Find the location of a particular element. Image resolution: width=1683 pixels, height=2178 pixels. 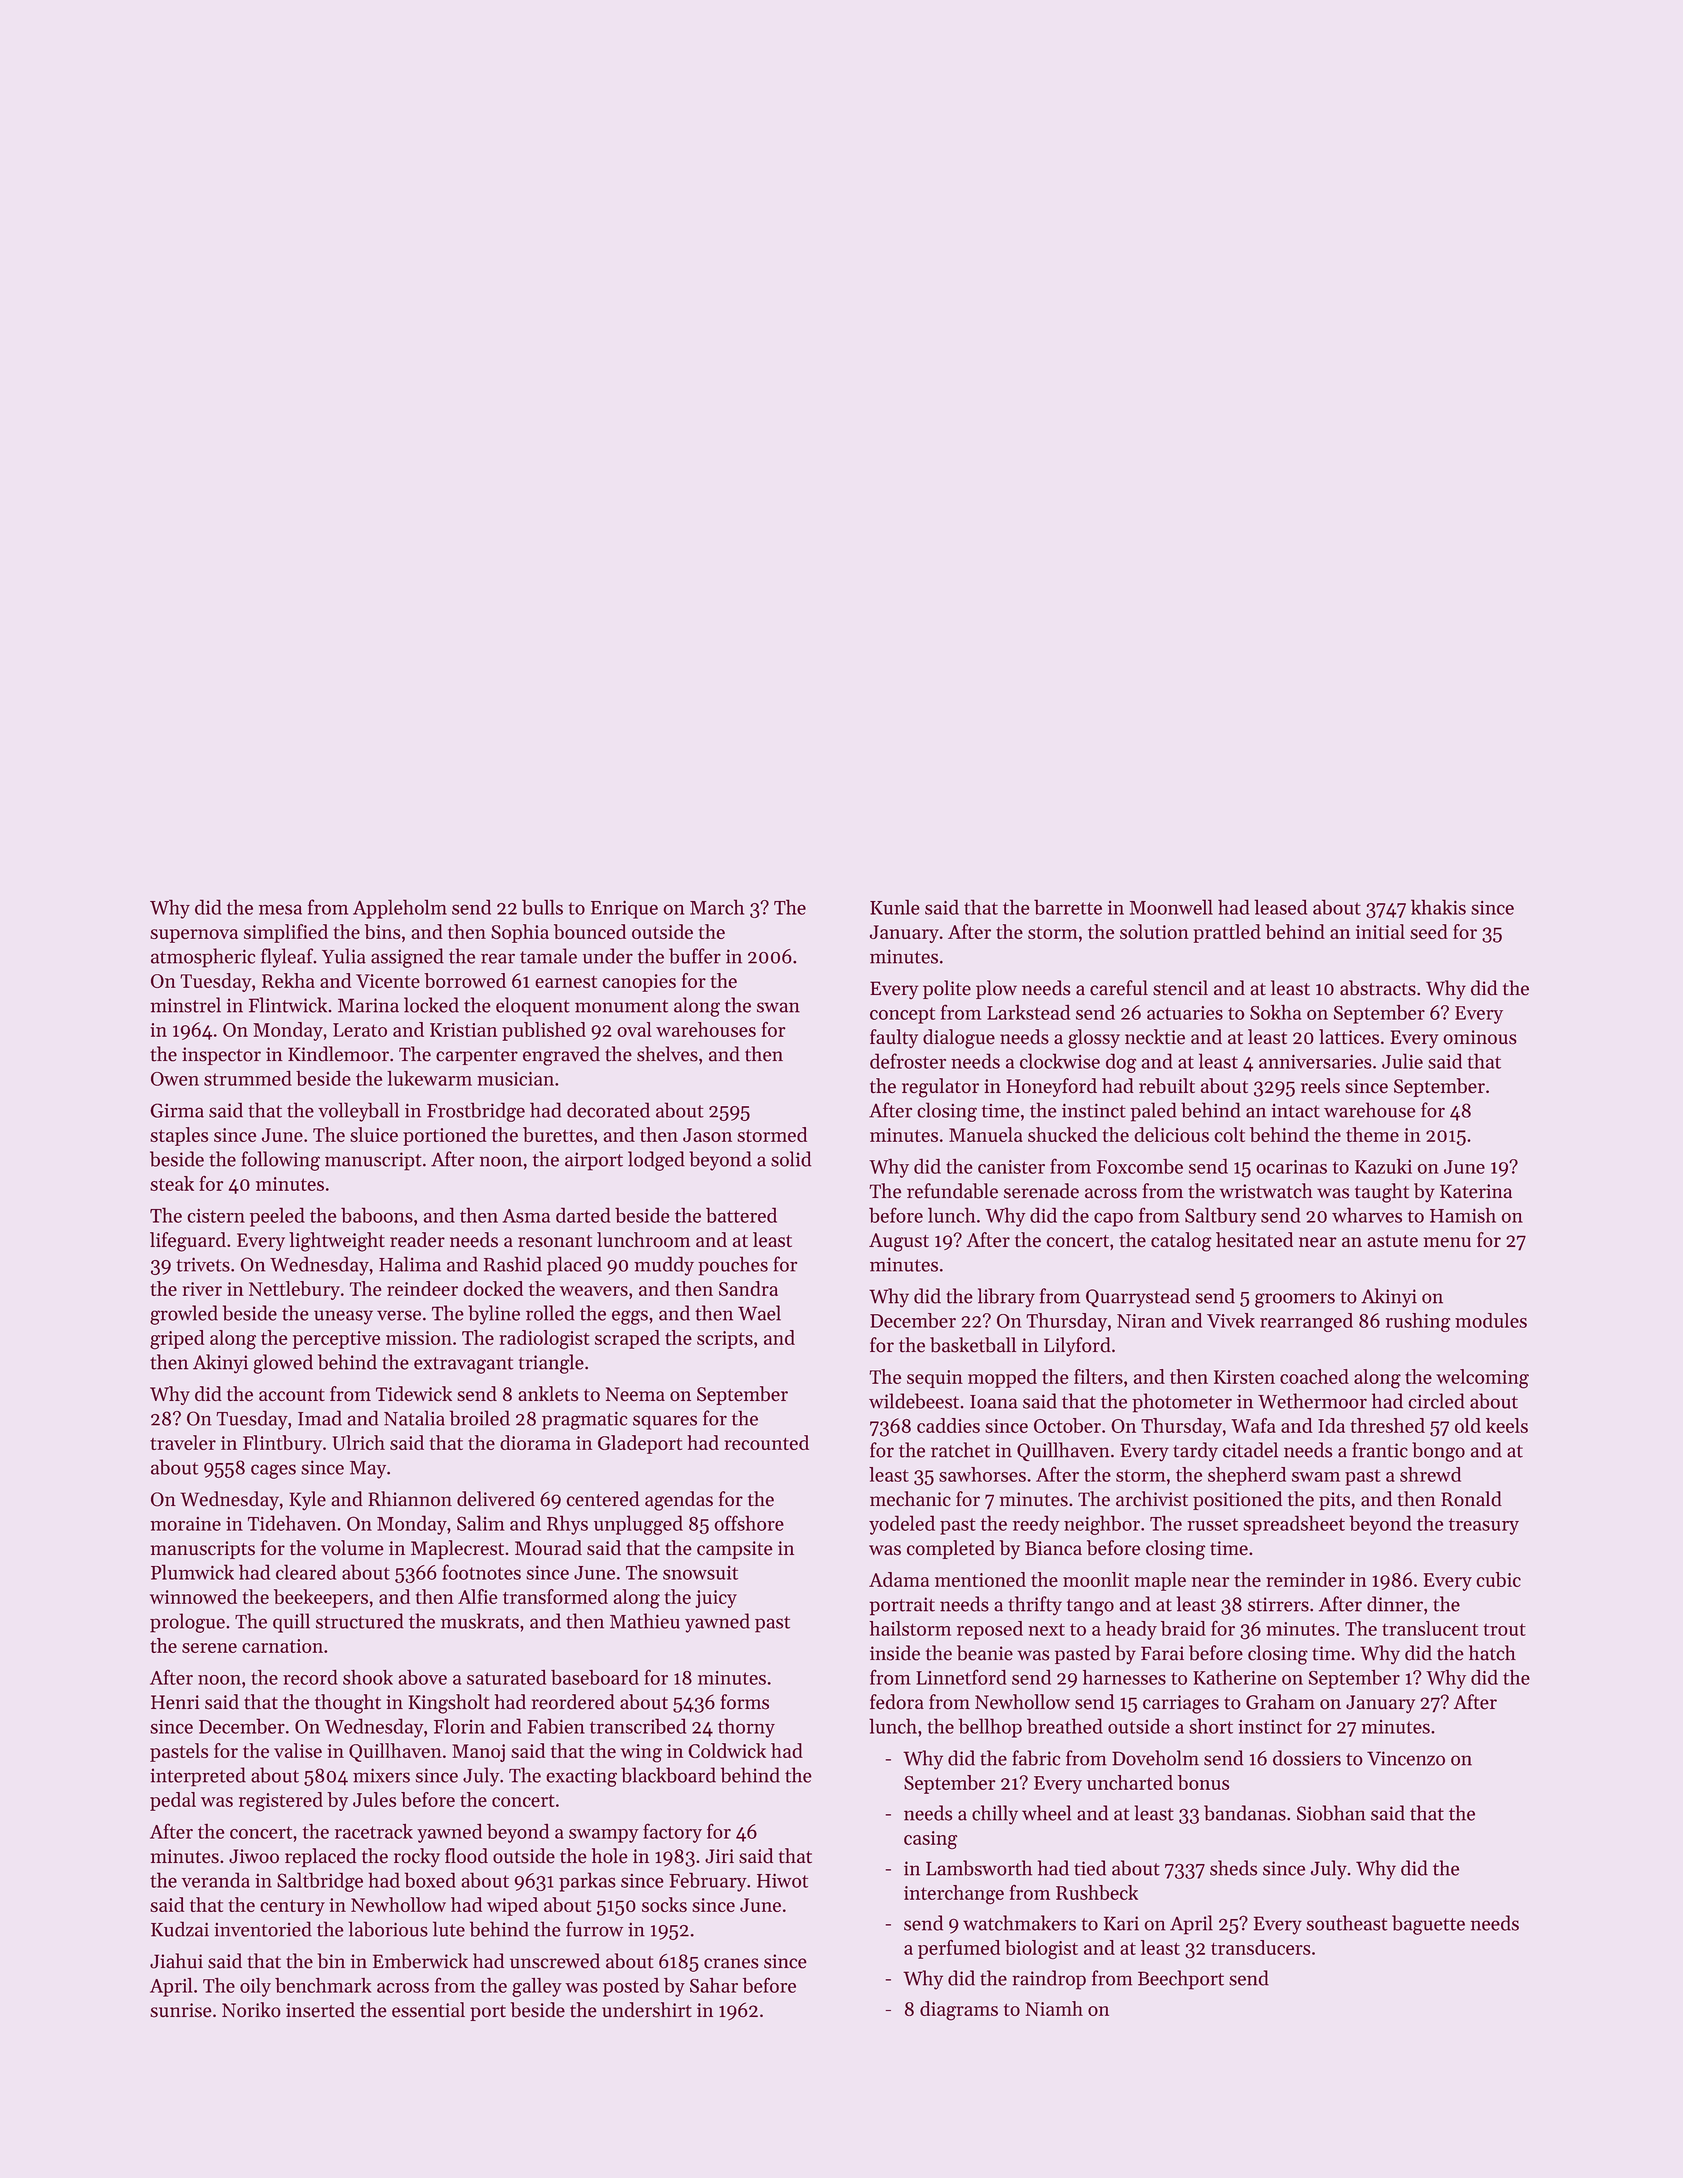

Niamh is located at coordinates (1054, 2008).
